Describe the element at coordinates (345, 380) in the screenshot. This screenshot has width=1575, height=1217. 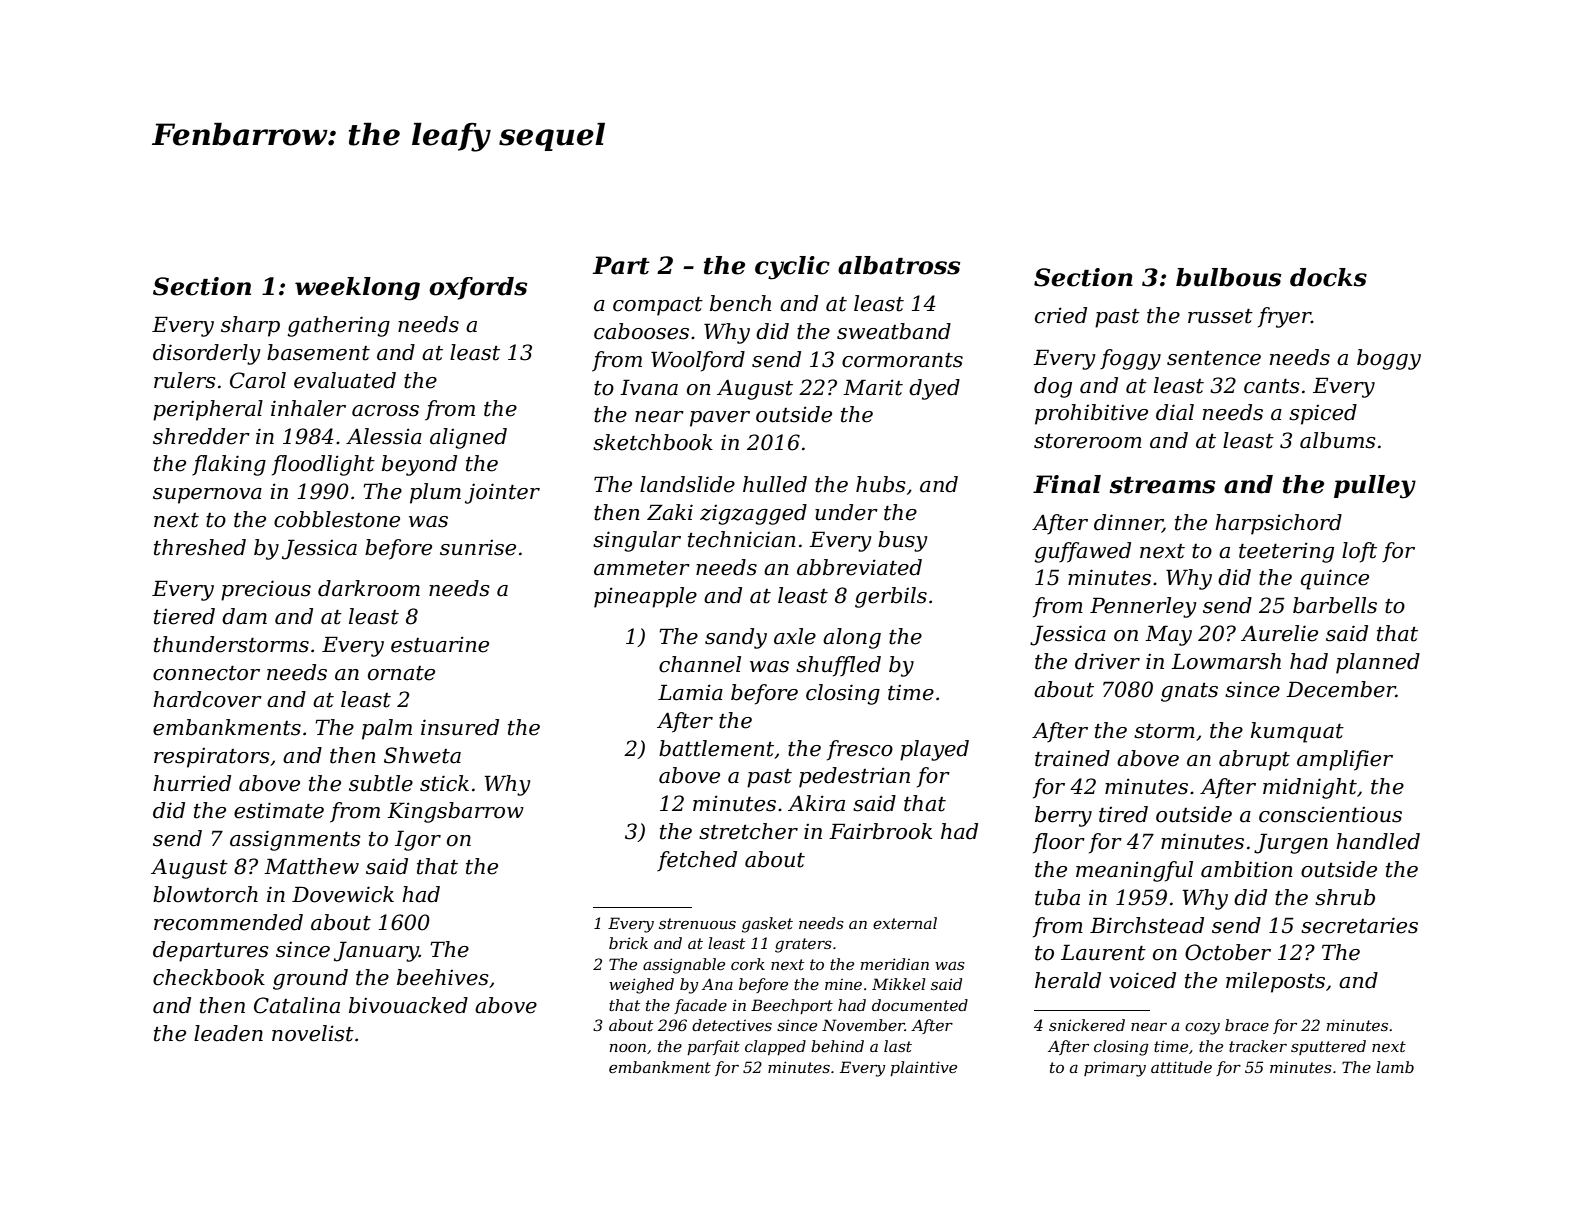
I see `evaluated` at that location.
